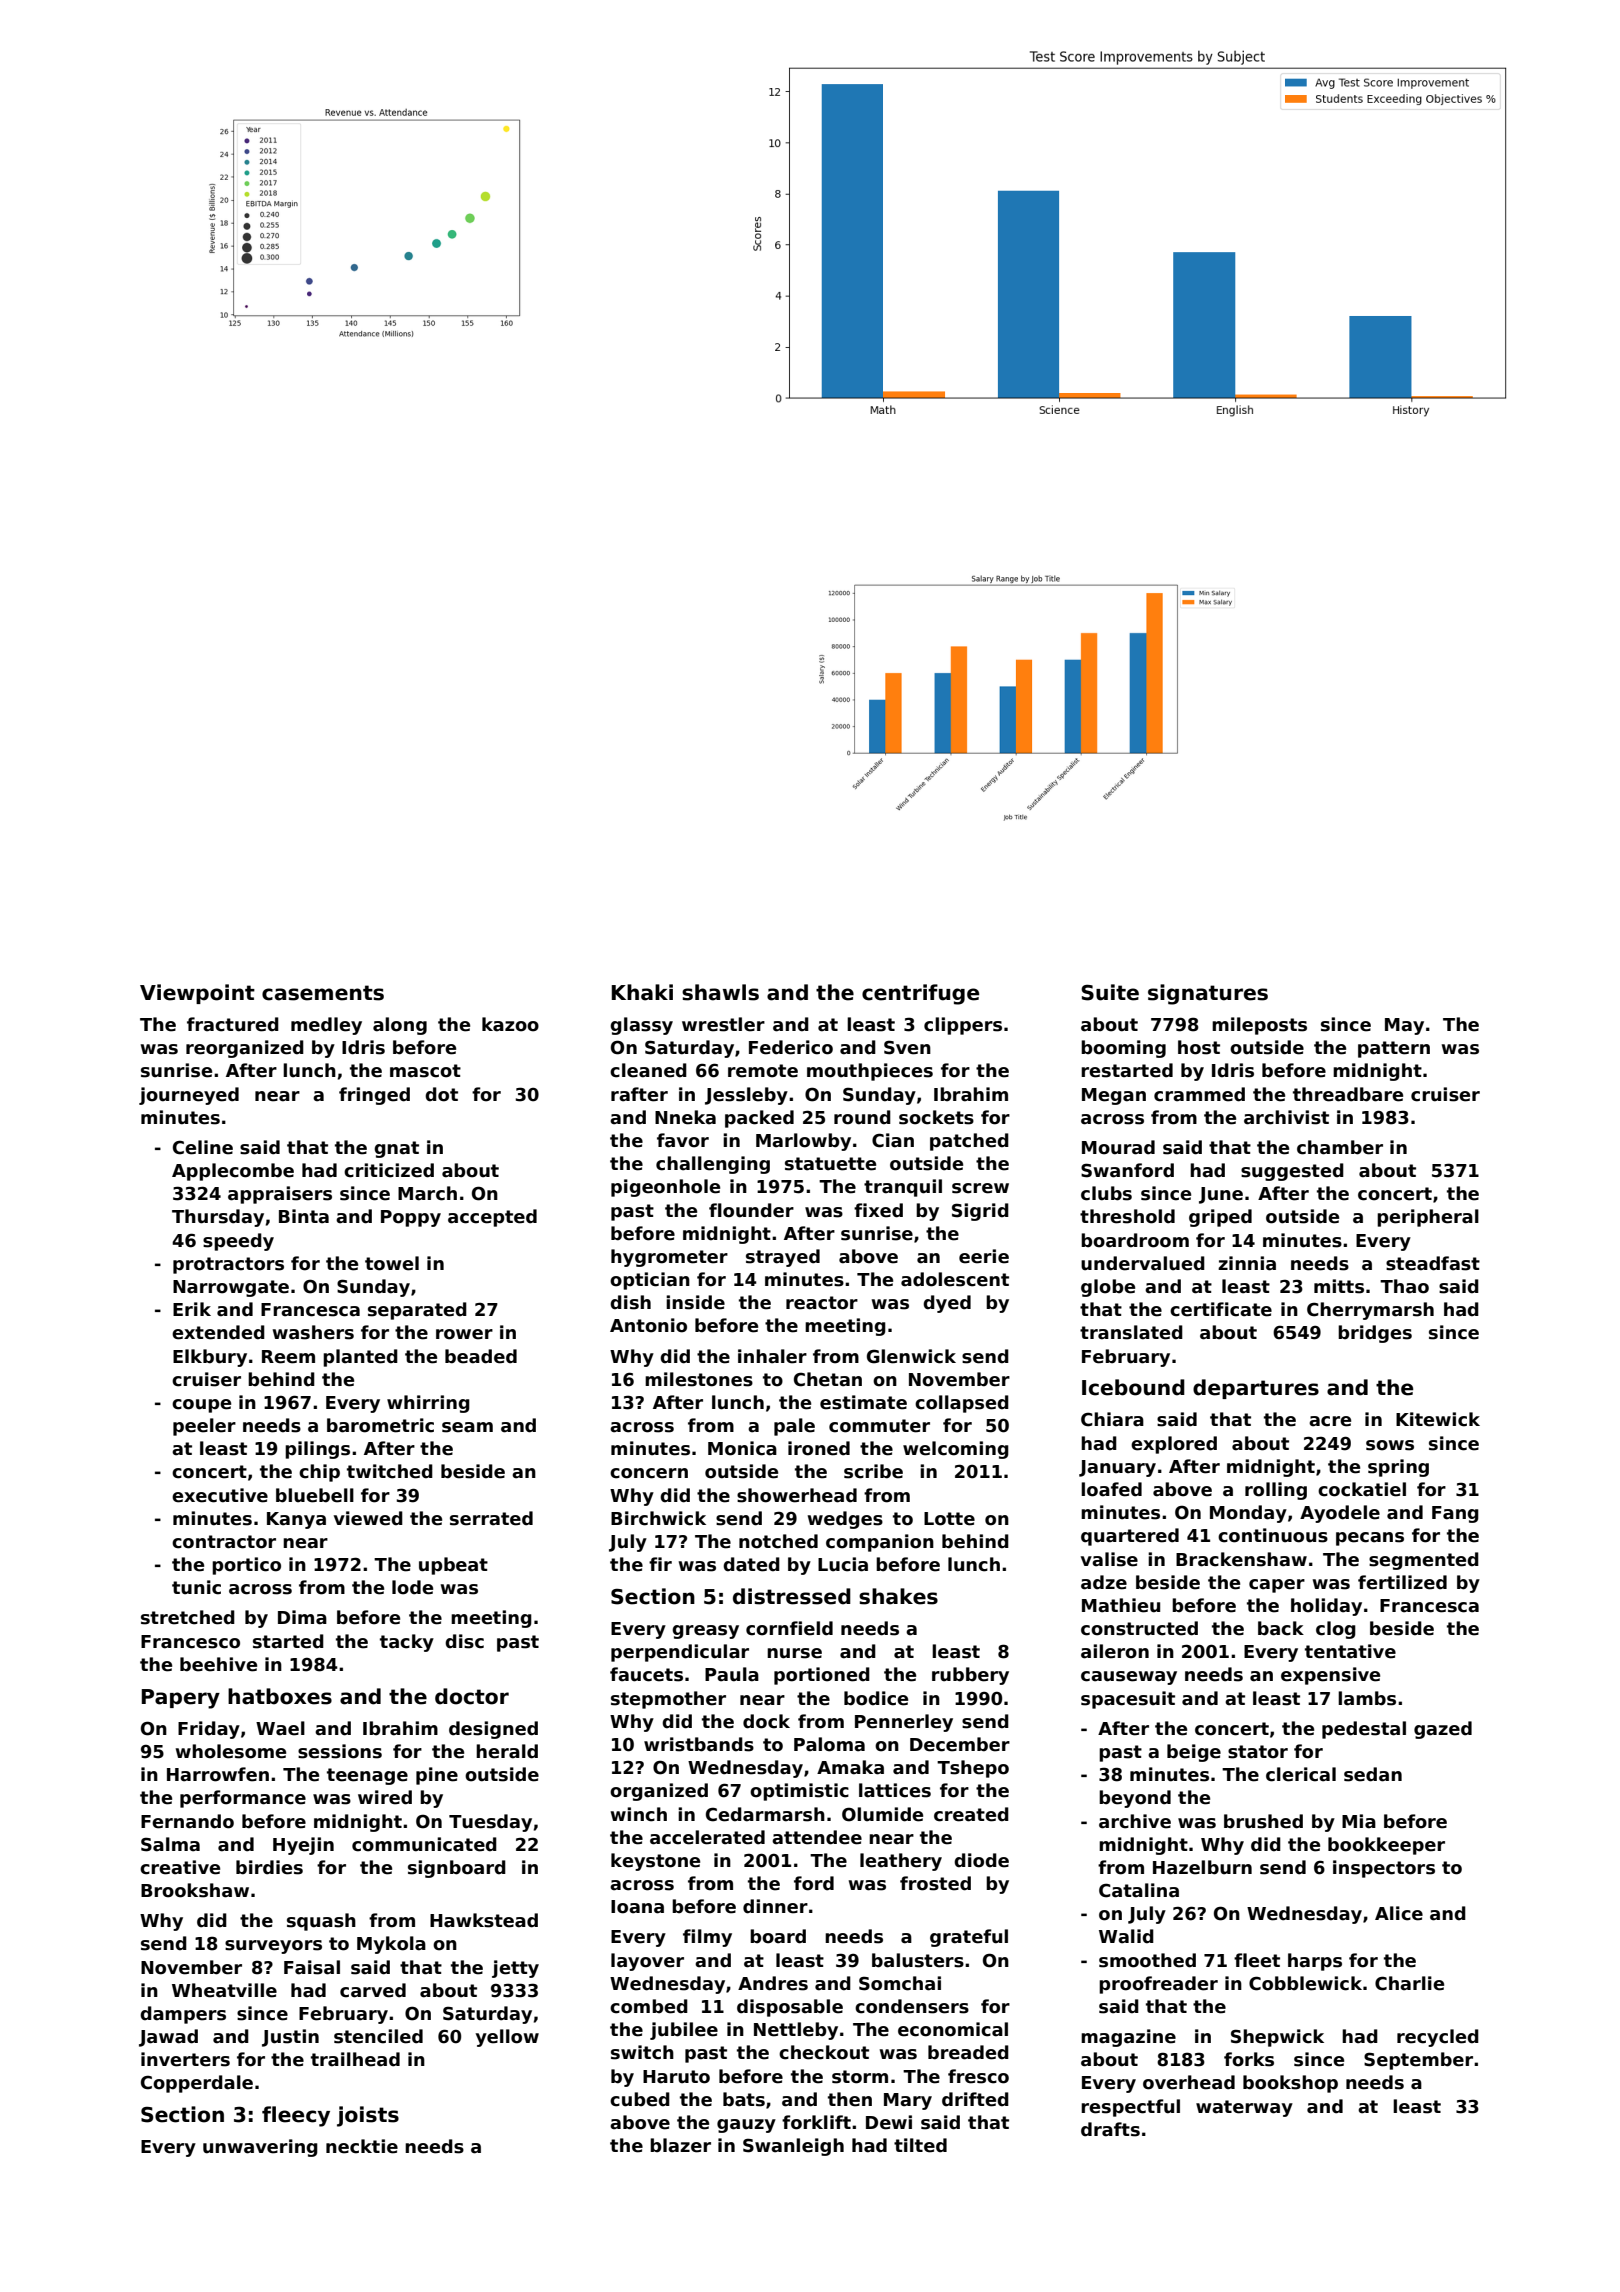  I want to click on joists, so click(368, 2116).
